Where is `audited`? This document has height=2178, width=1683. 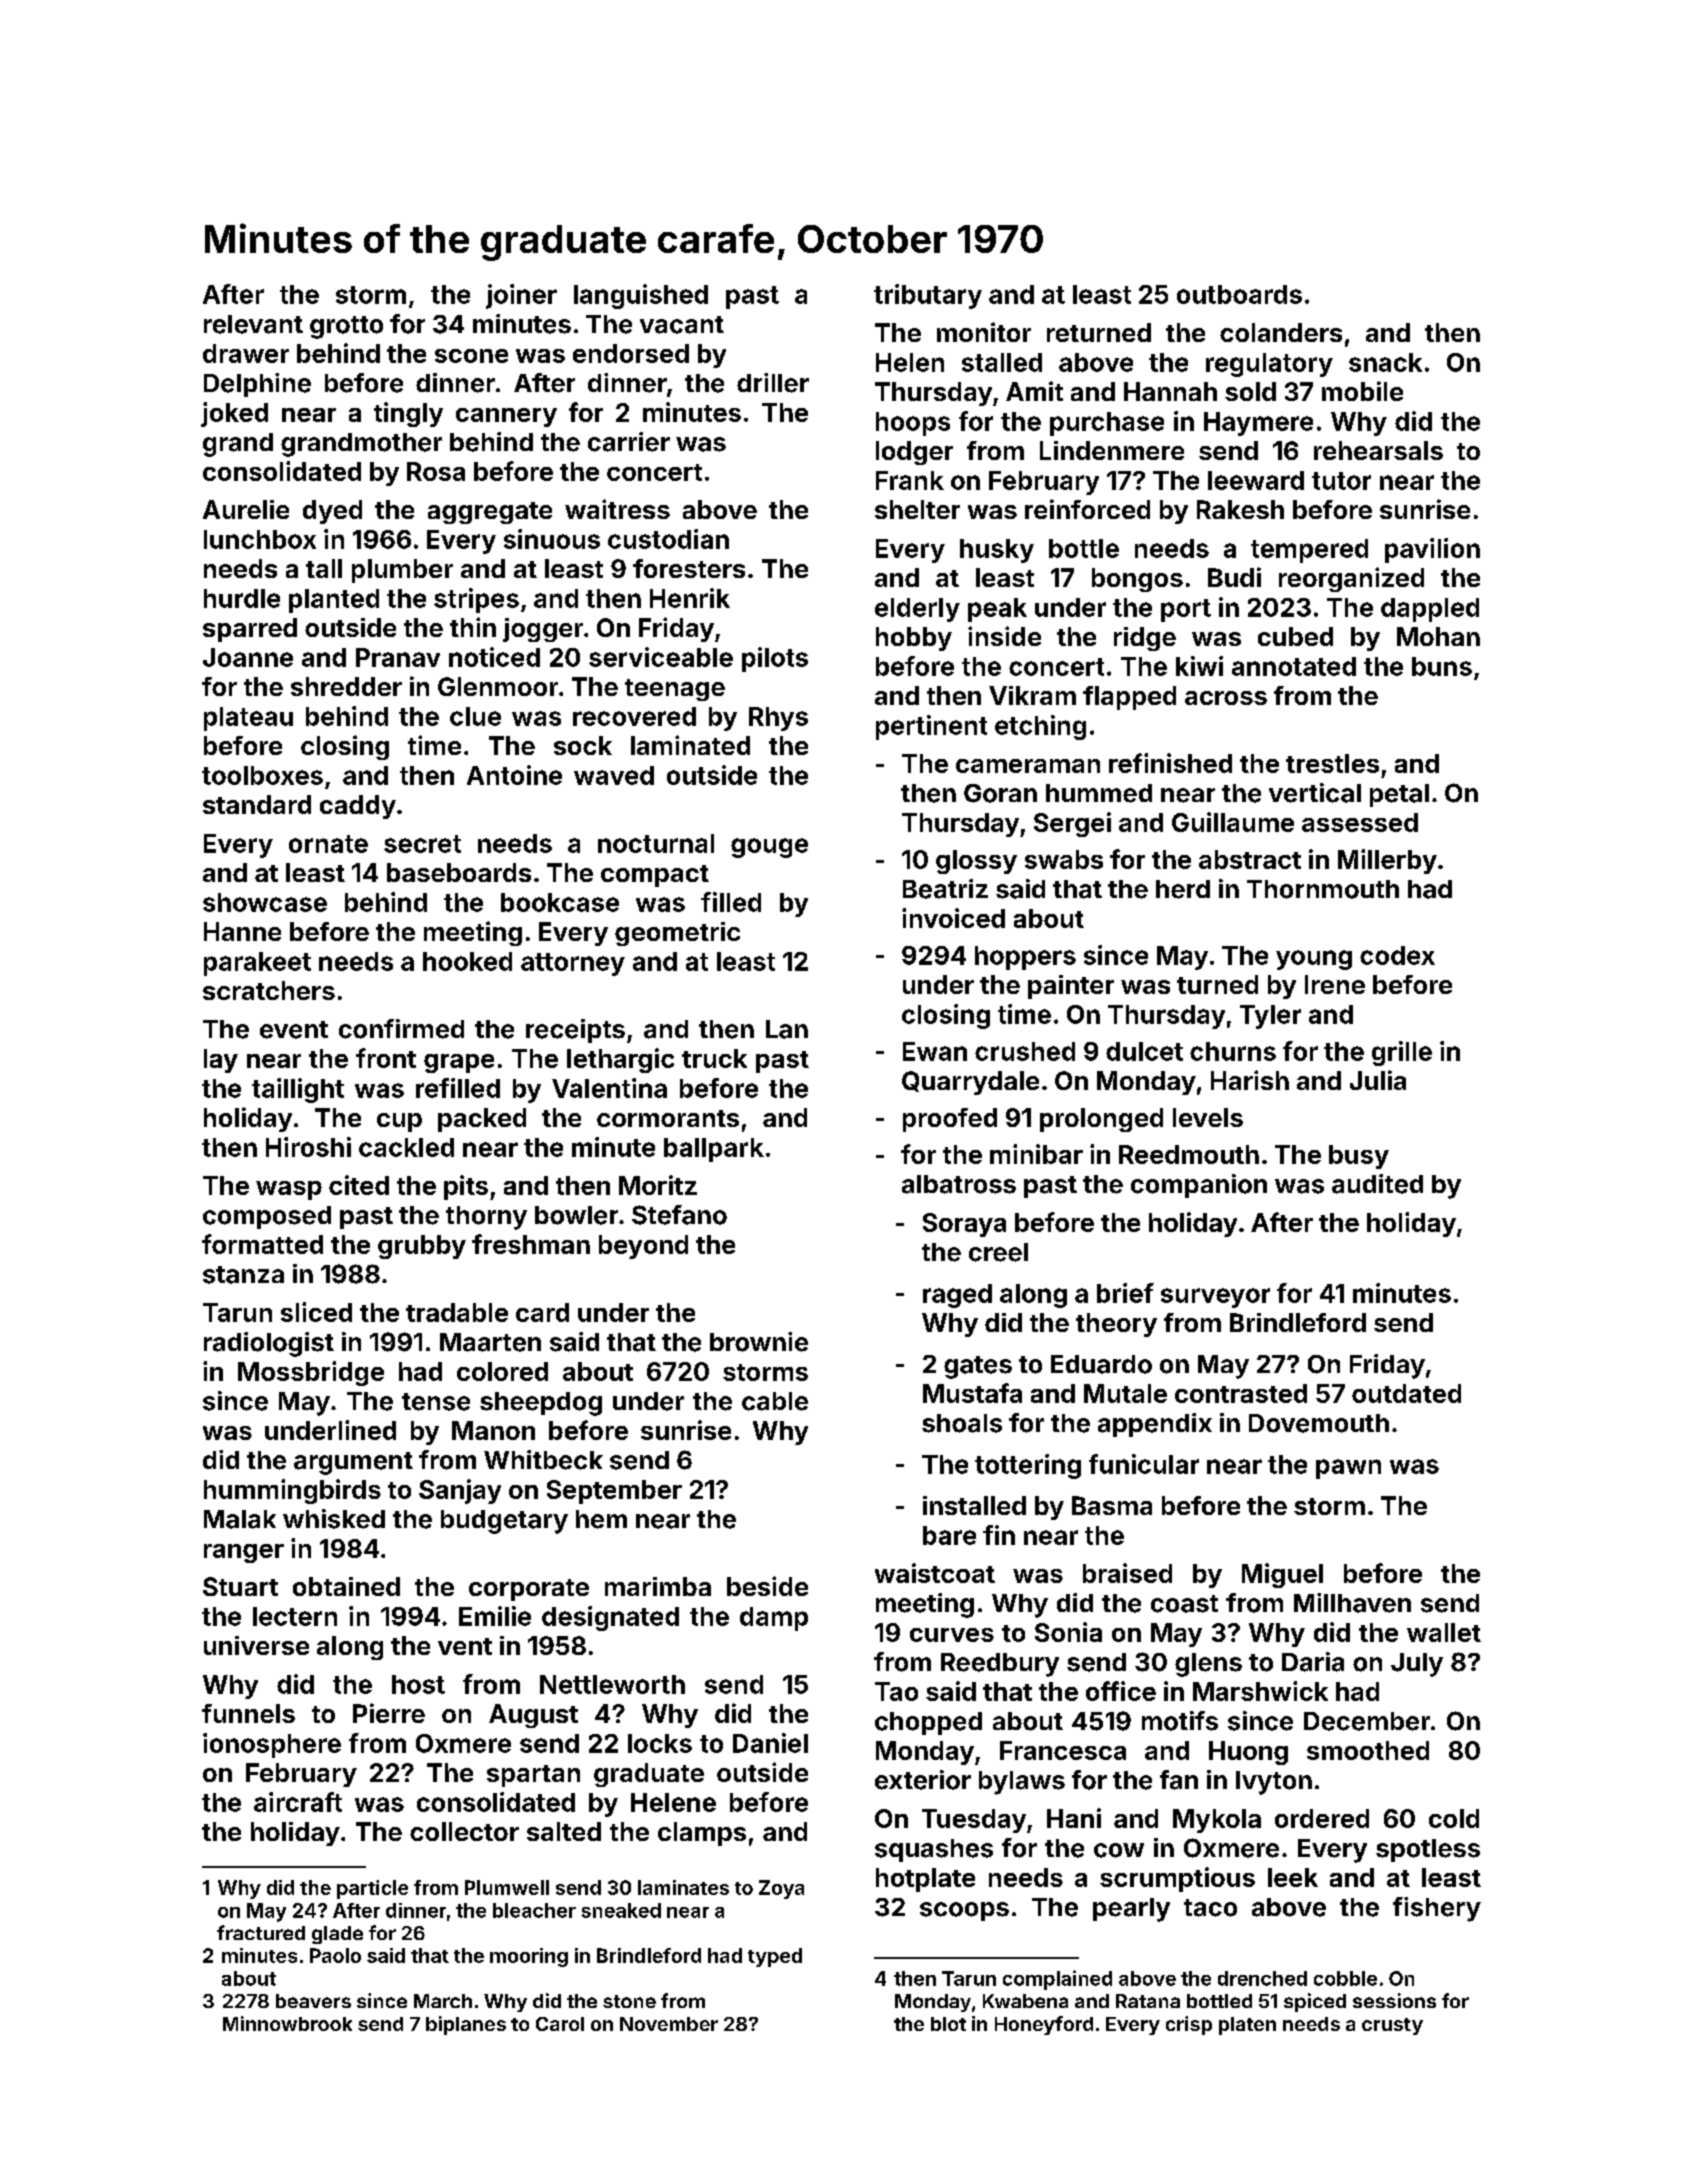 audited is located at coordinates (1377, 1184).
